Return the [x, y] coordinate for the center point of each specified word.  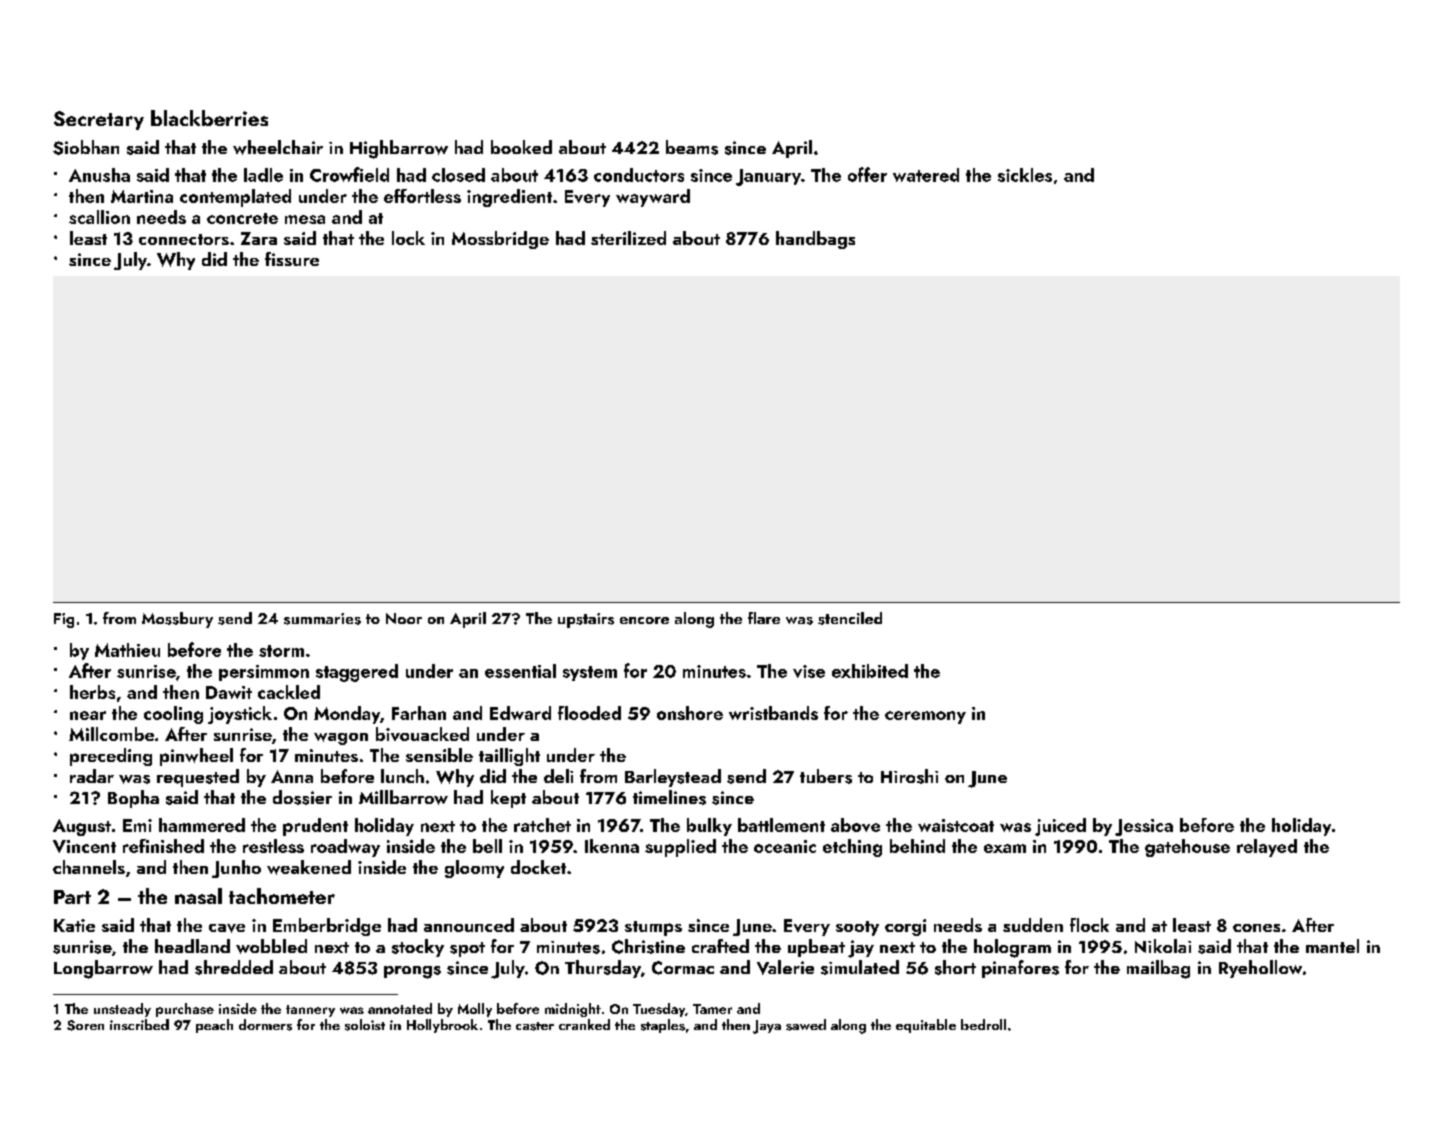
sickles [1025, 175]
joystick [240, 715]
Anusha [99, 175]
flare [764, 618]
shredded [234, 967]
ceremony [925, 717]
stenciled [850, 618]
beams [692, 147]
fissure [292, 259]
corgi [905, 927]
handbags [815, 240]
